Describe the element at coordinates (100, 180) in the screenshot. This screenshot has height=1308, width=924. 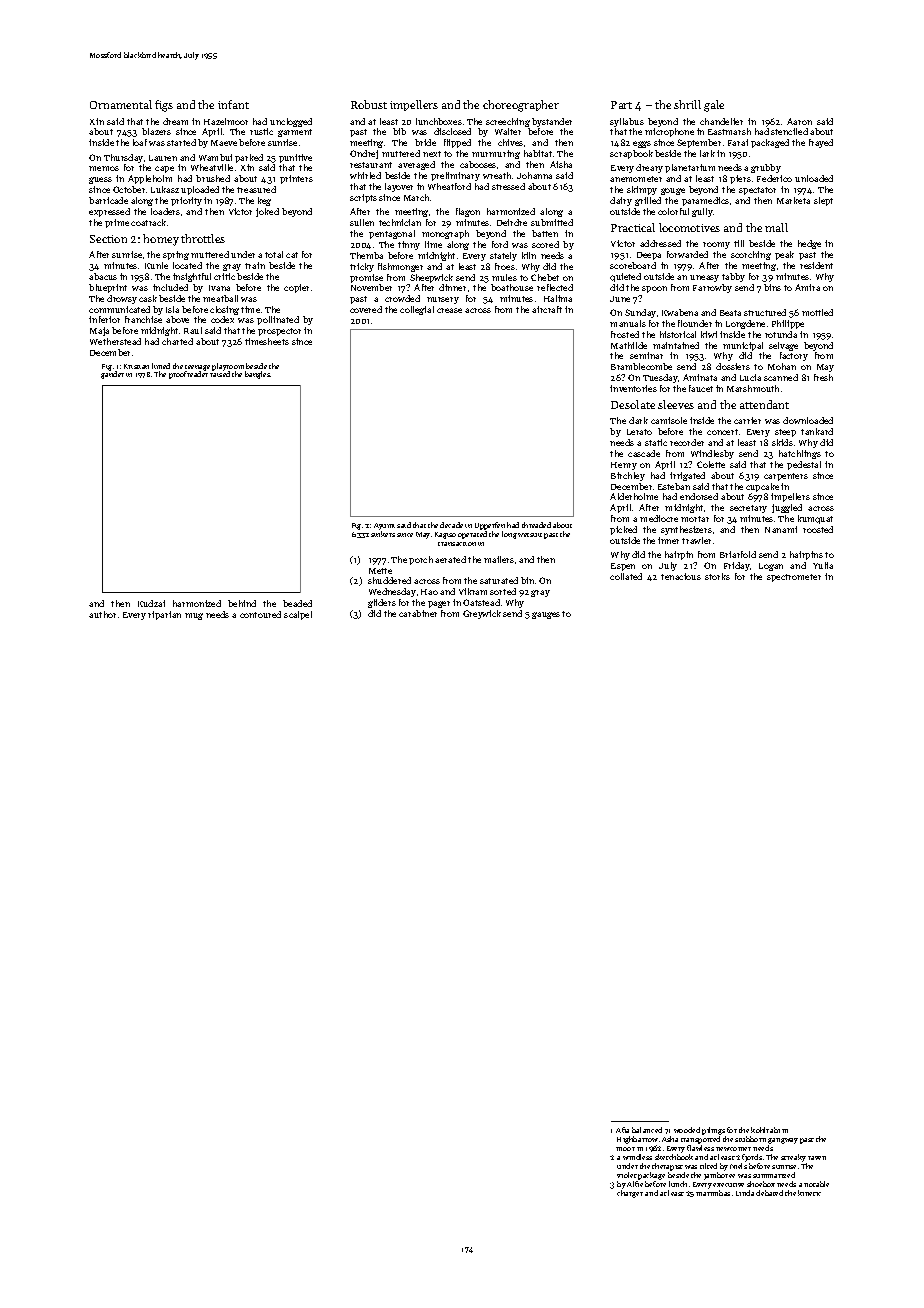
I see `guess` at that location.
